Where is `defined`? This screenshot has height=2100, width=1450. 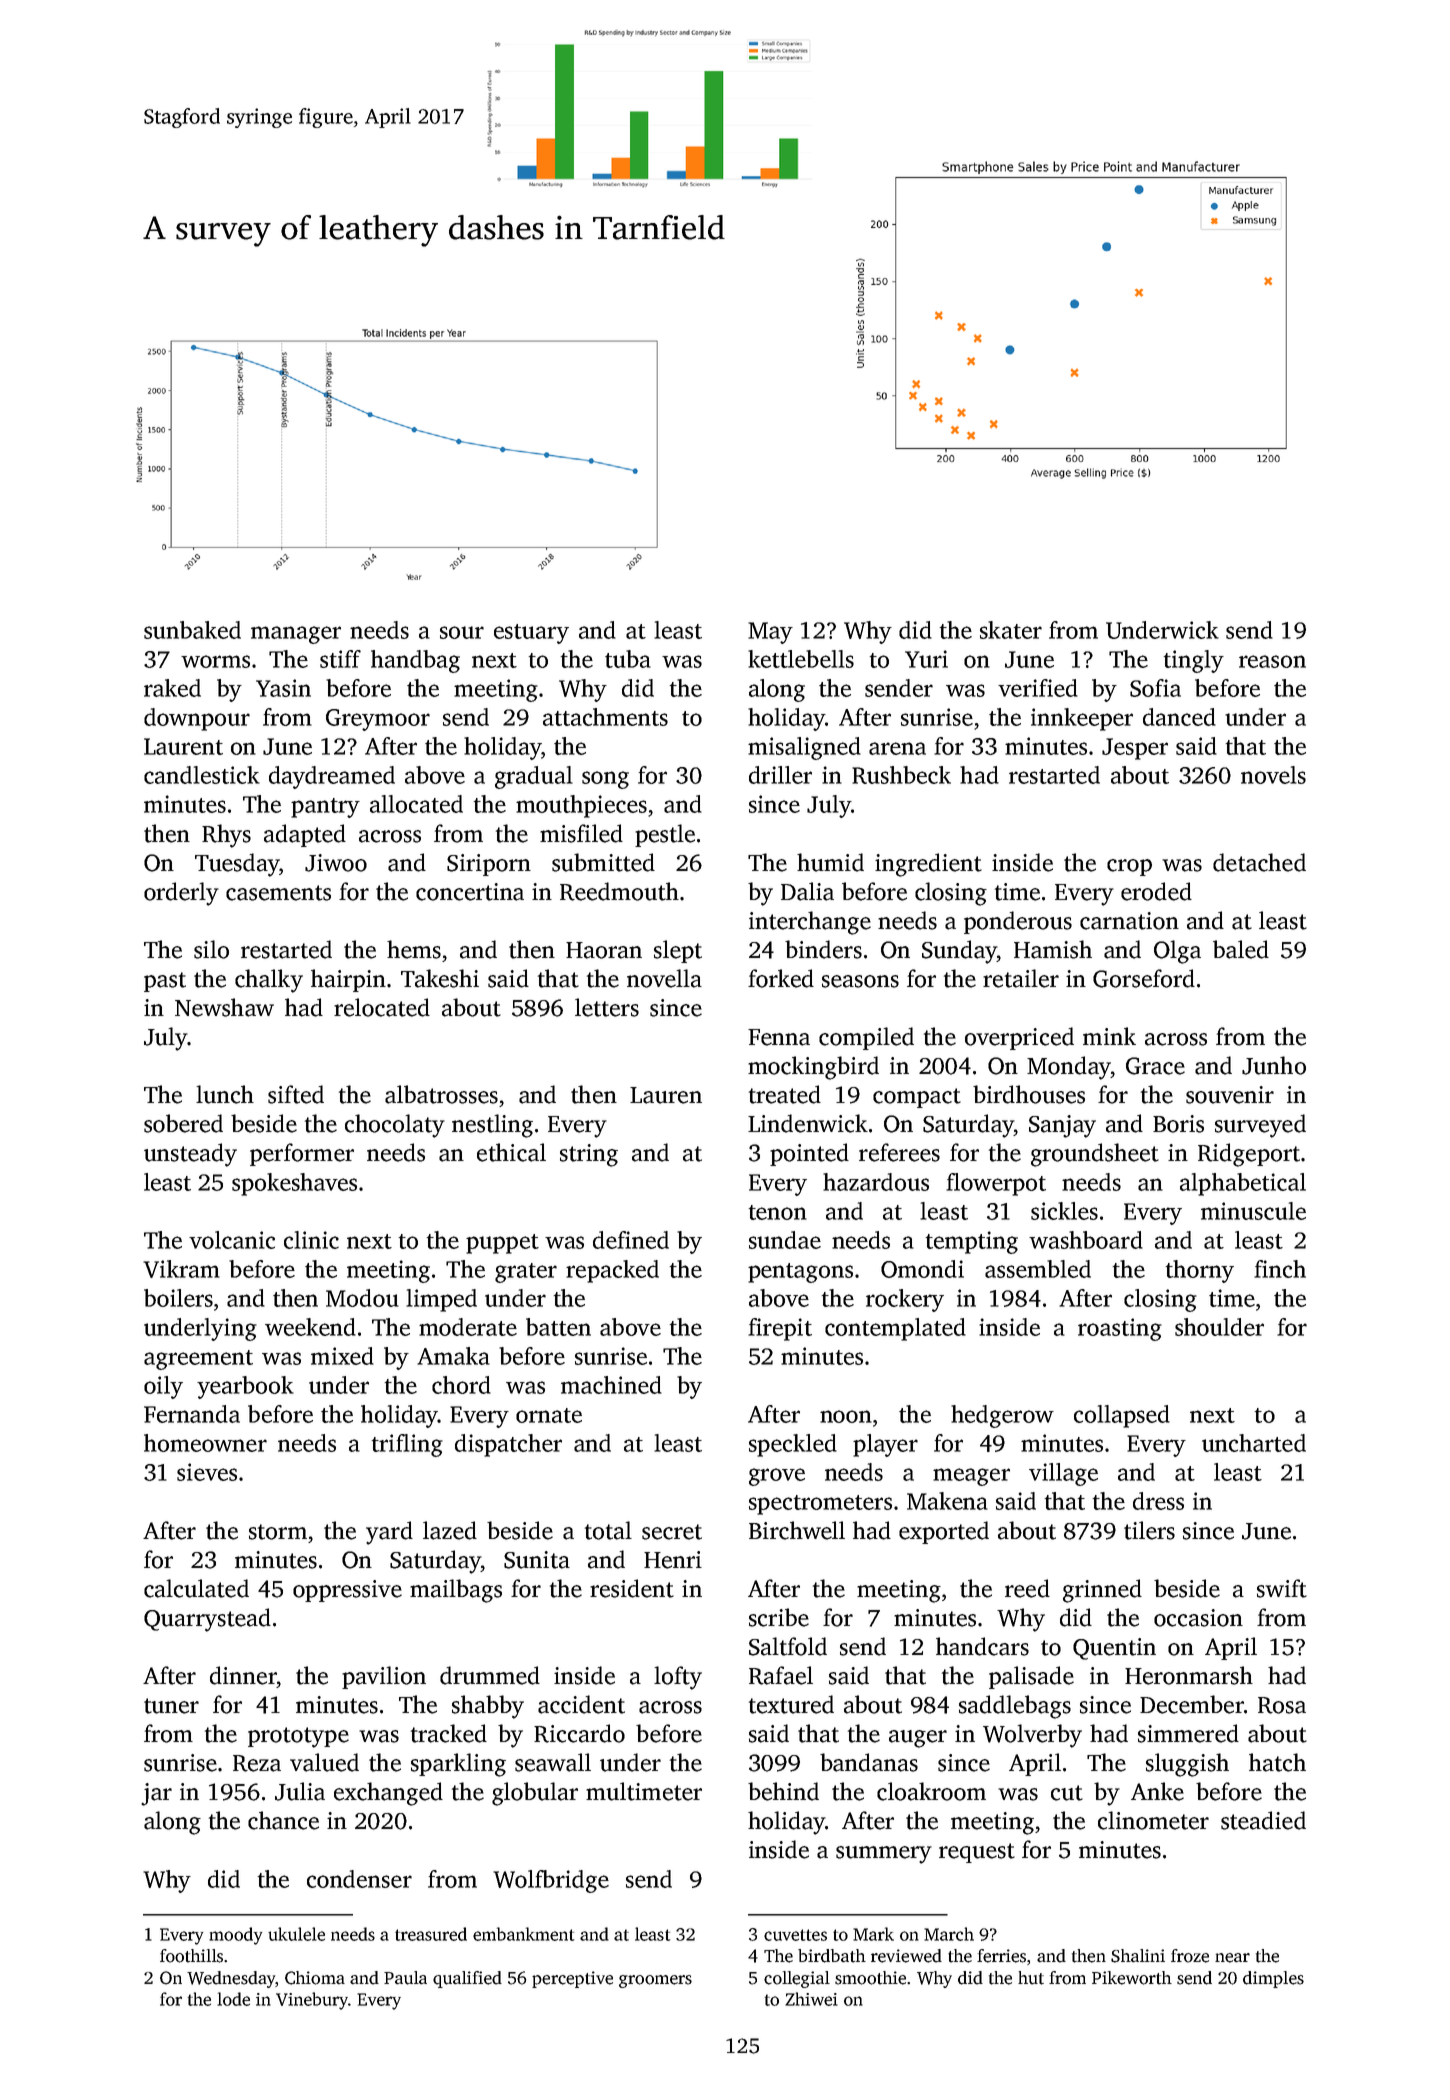
defined is located at coordinates (631, 1240).
